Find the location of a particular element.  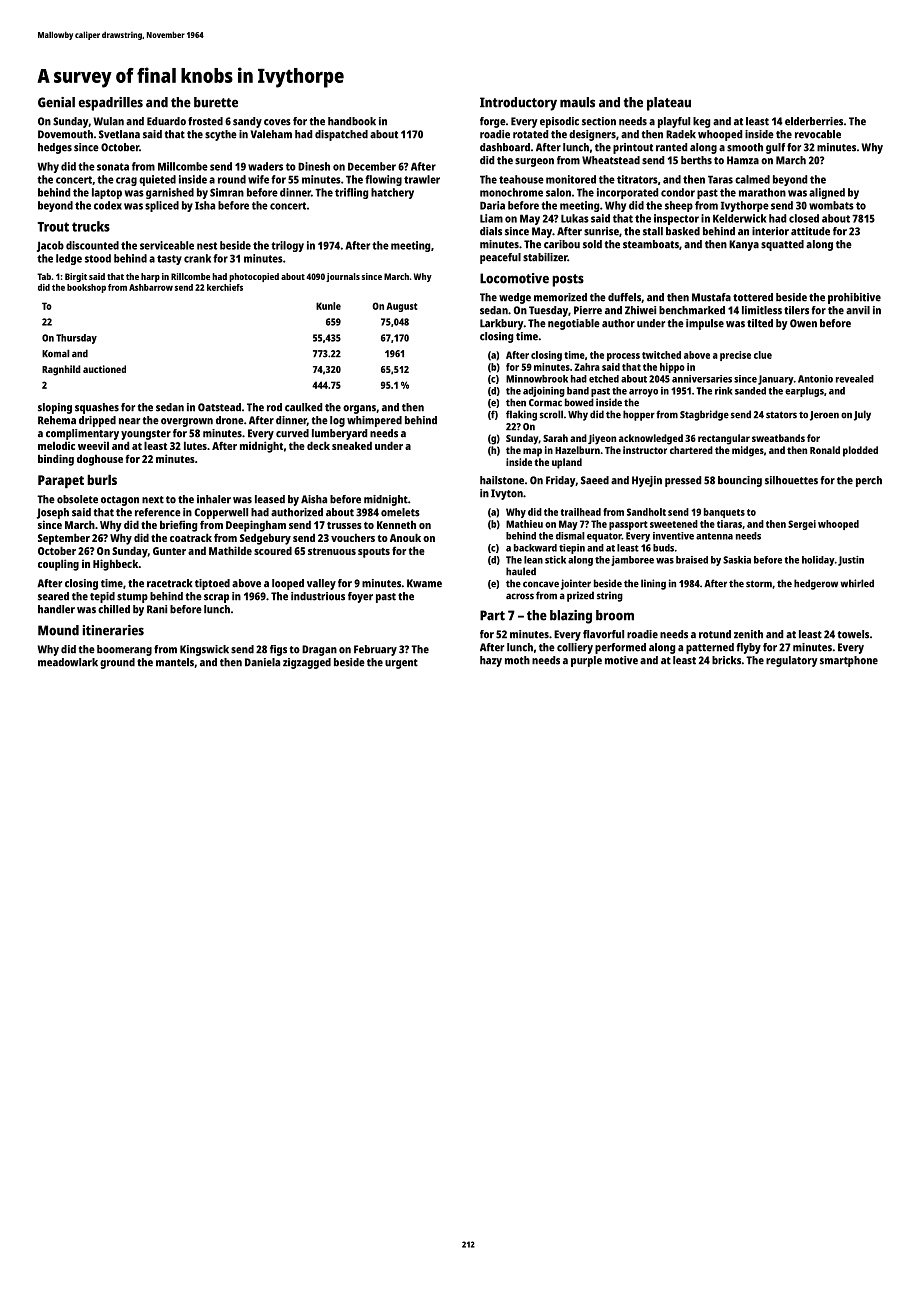

Thursday is located at coordinates (76, 339).
